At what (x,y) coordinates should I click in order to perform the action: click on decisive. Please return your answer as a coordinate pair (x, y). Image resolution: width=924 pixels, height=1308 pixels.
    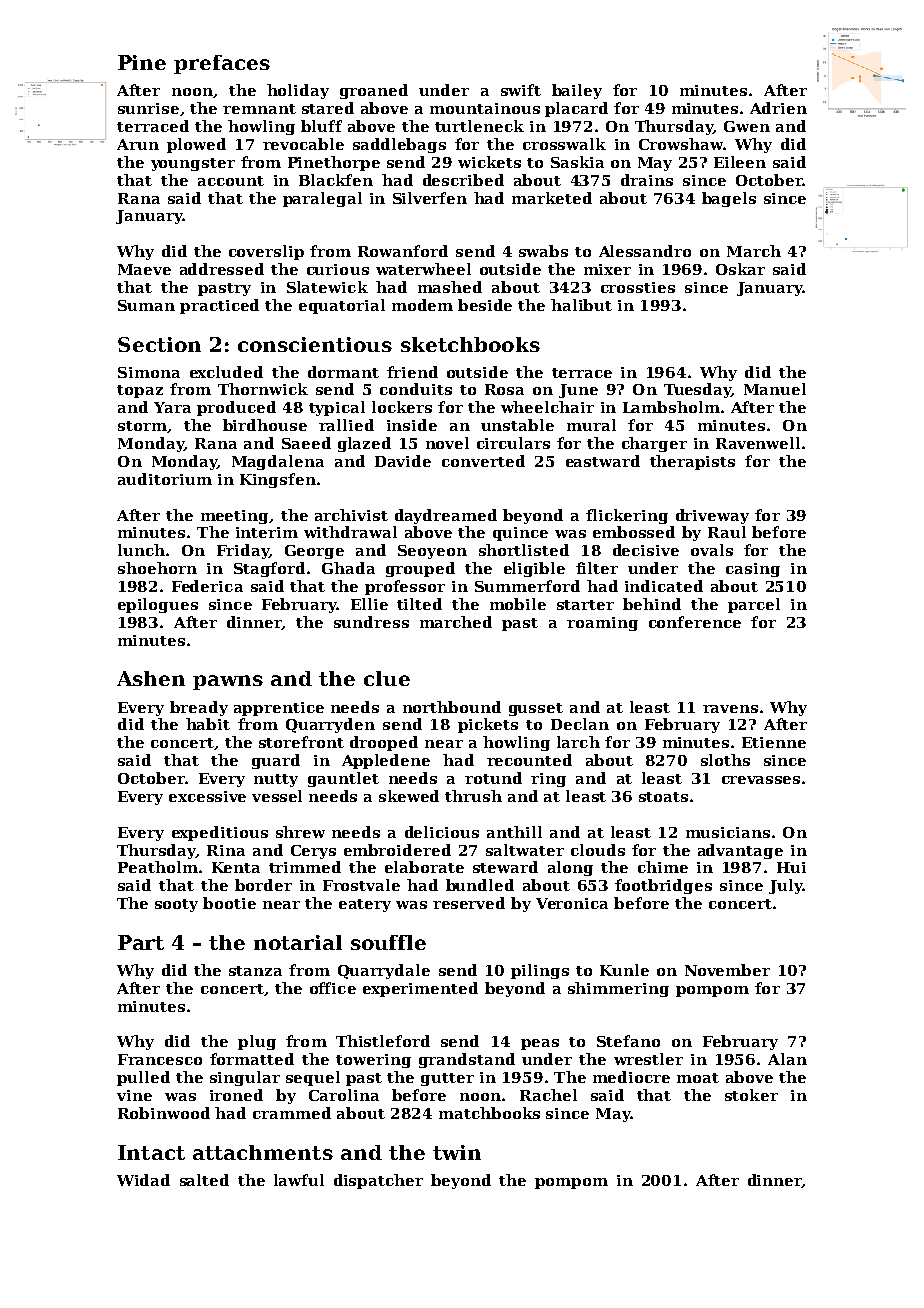
    Looking at the image, I should click on (646, 550).
